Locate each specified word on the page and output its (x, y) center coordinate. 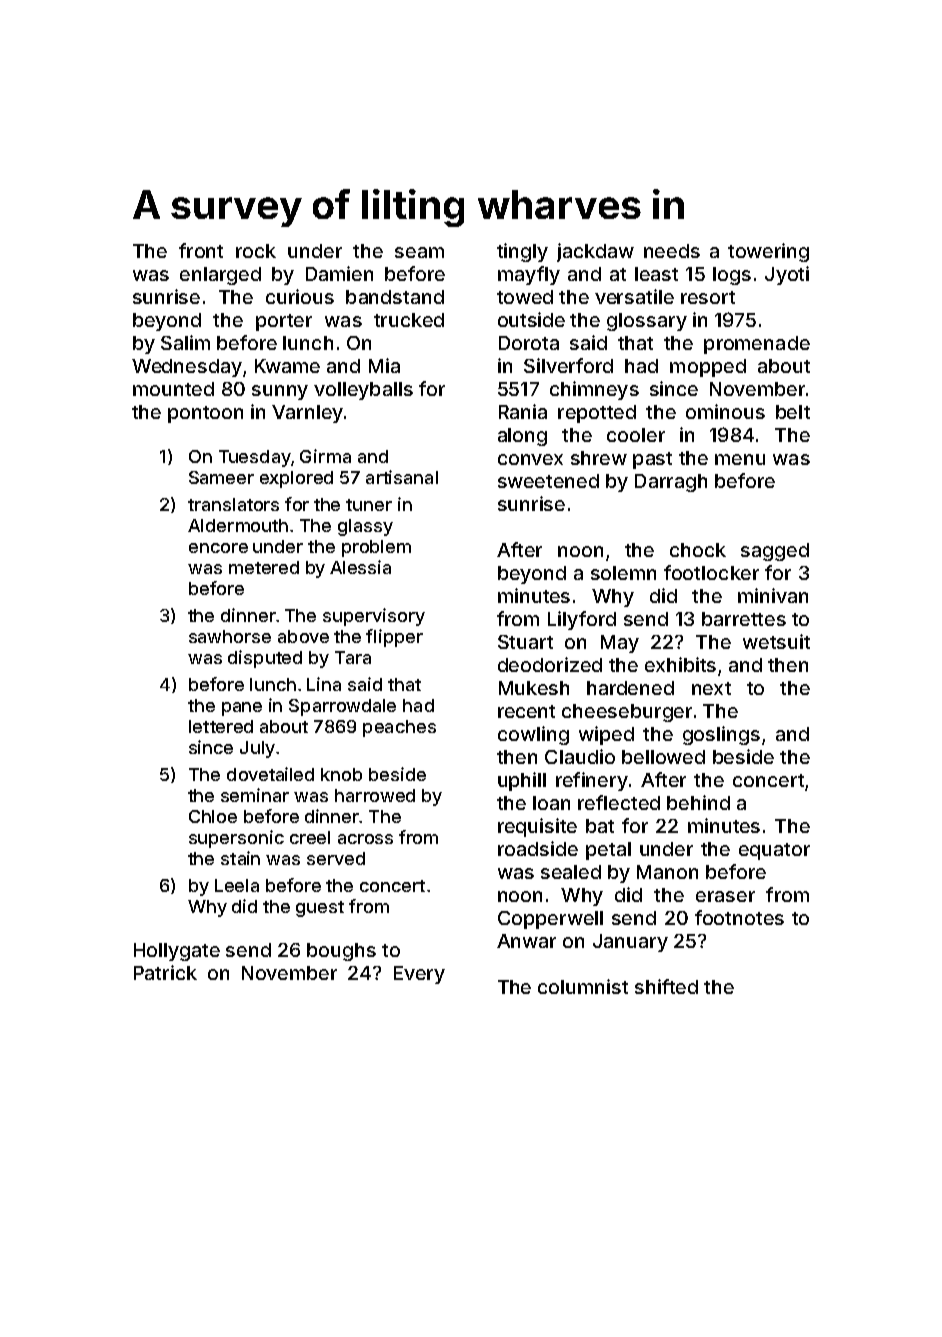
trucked (409, 320)
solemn (623, 573)
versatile (634, 296)
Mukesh (534, 688)
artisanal (402, 477)
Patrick (165, 972)
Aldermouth (238, 525)
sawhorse (230, 636)
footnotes (739, 917)
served (336, 858)
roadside (538, 848)
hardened (630, 688)
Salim (185, 342)
